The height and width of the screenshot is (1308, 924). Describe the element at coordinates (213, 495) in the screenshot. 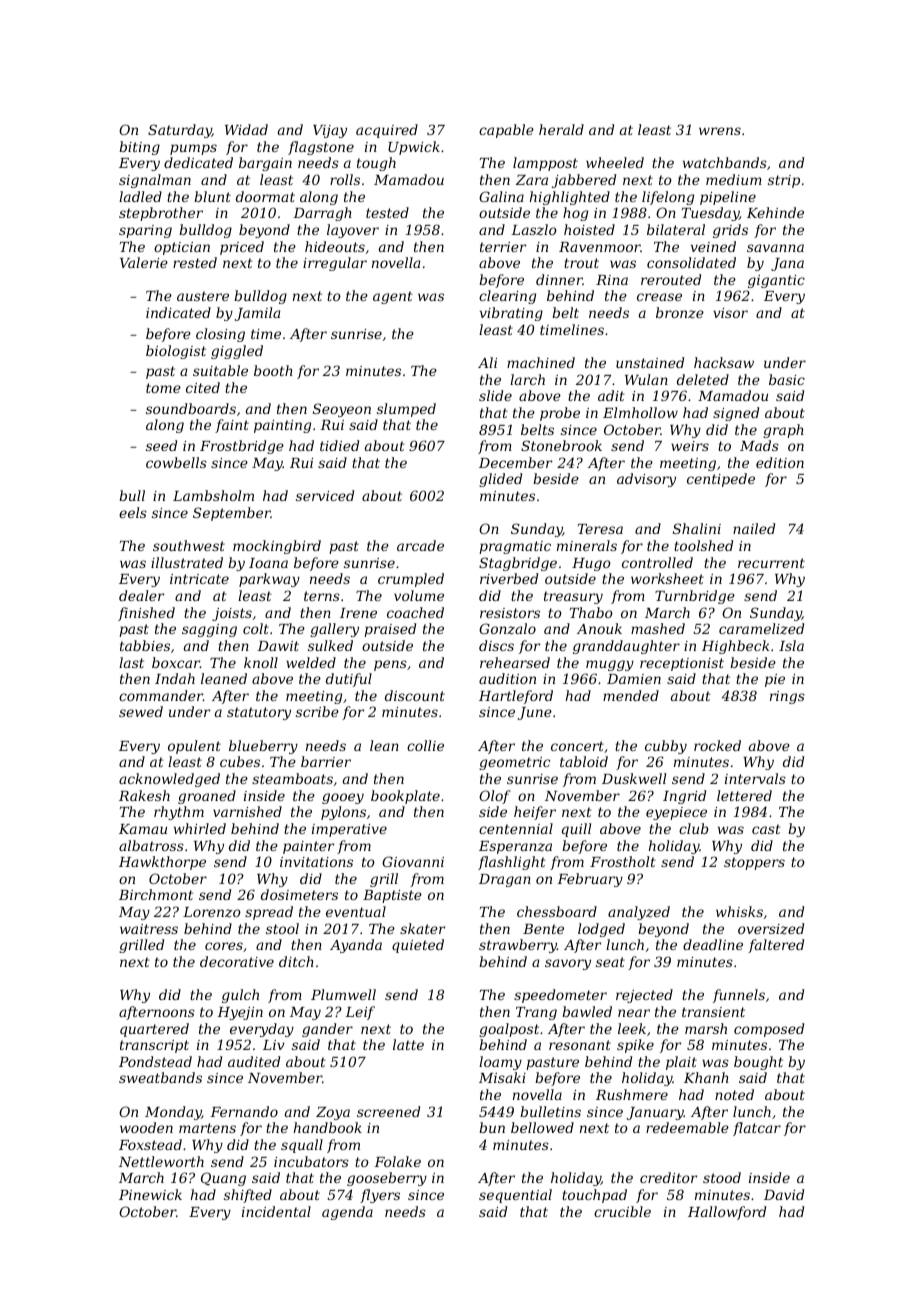

I see `Lambsholm` at that location.
